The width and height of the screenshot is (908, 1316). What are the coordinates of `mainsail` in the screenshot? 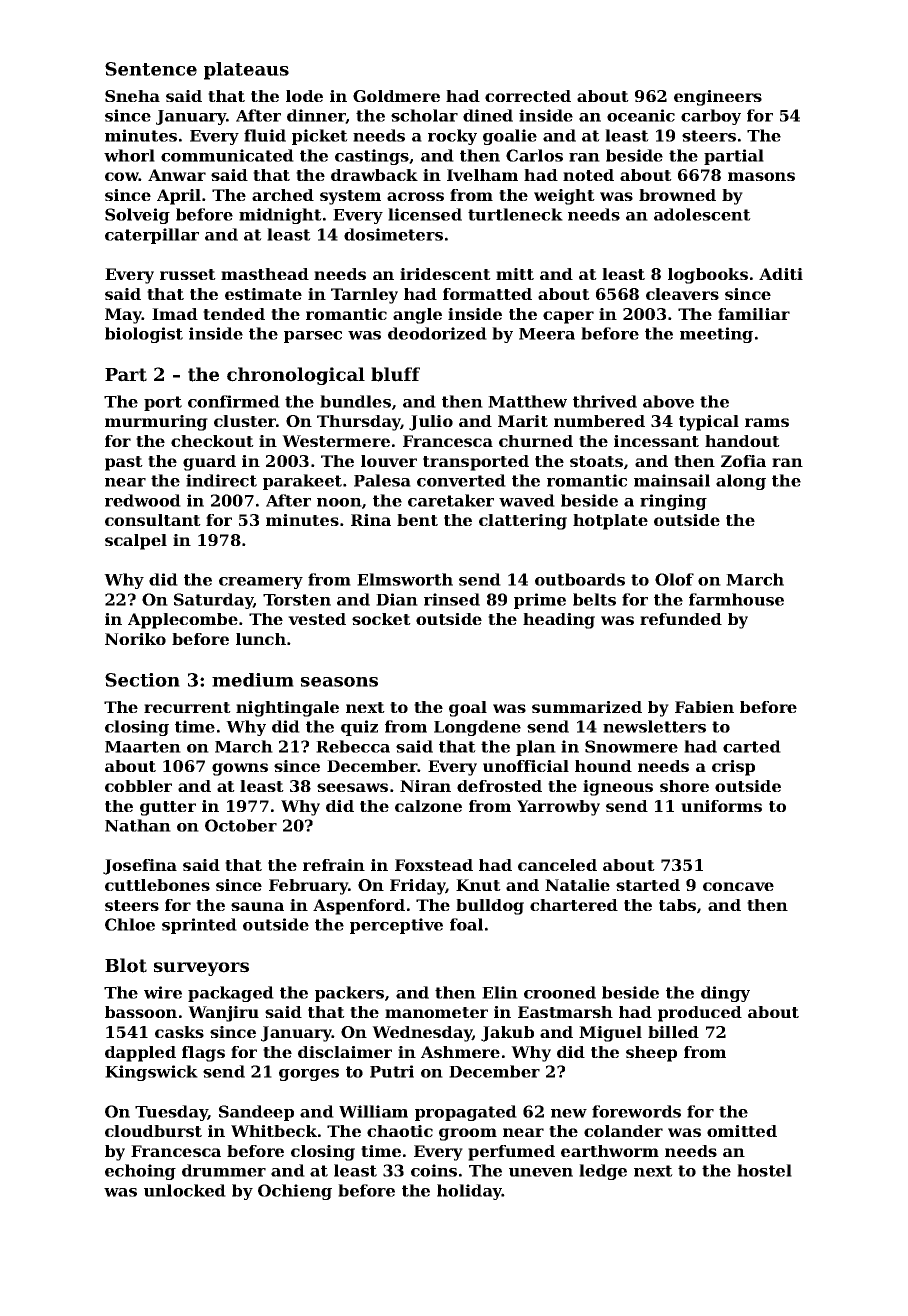 It's located at (672, 480).
